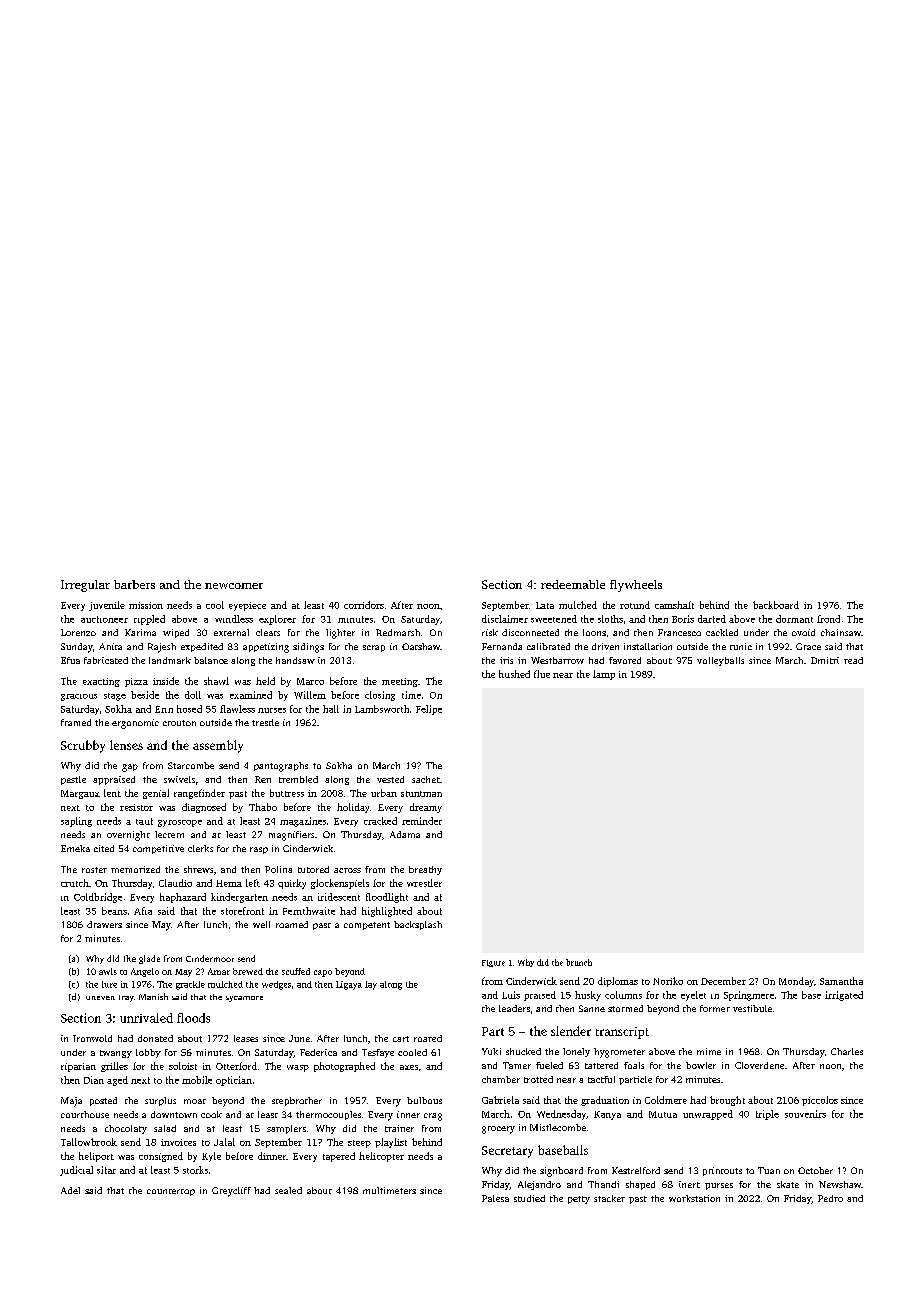 This screenshot has width=924, height=1308. What do you see at coordinates (104, 924) in the screenshot?
I see `drawers` at bounding box center [104, 924].
